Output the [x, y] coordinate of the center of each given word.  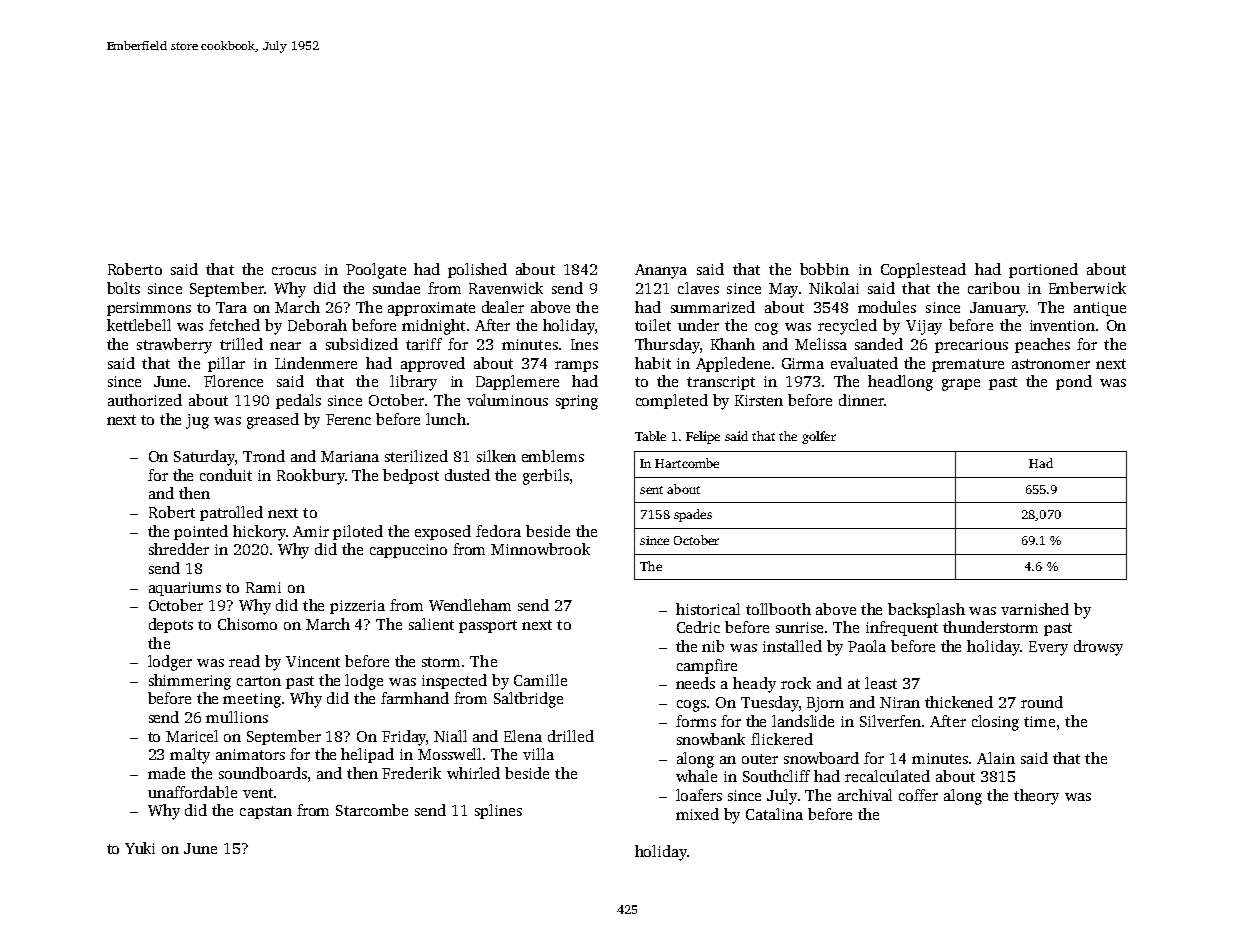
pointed [201, 532]
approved [433, 364]
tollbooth [778, 609]
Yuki [140, 848]
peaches [1042, 345]
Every [1048, 648]
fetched [234, 325]
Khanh [733, 344]
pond [1074, 382]
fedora [498, 531]
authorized [145, 400]
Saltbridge [528, 700]
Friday [404, 738]
